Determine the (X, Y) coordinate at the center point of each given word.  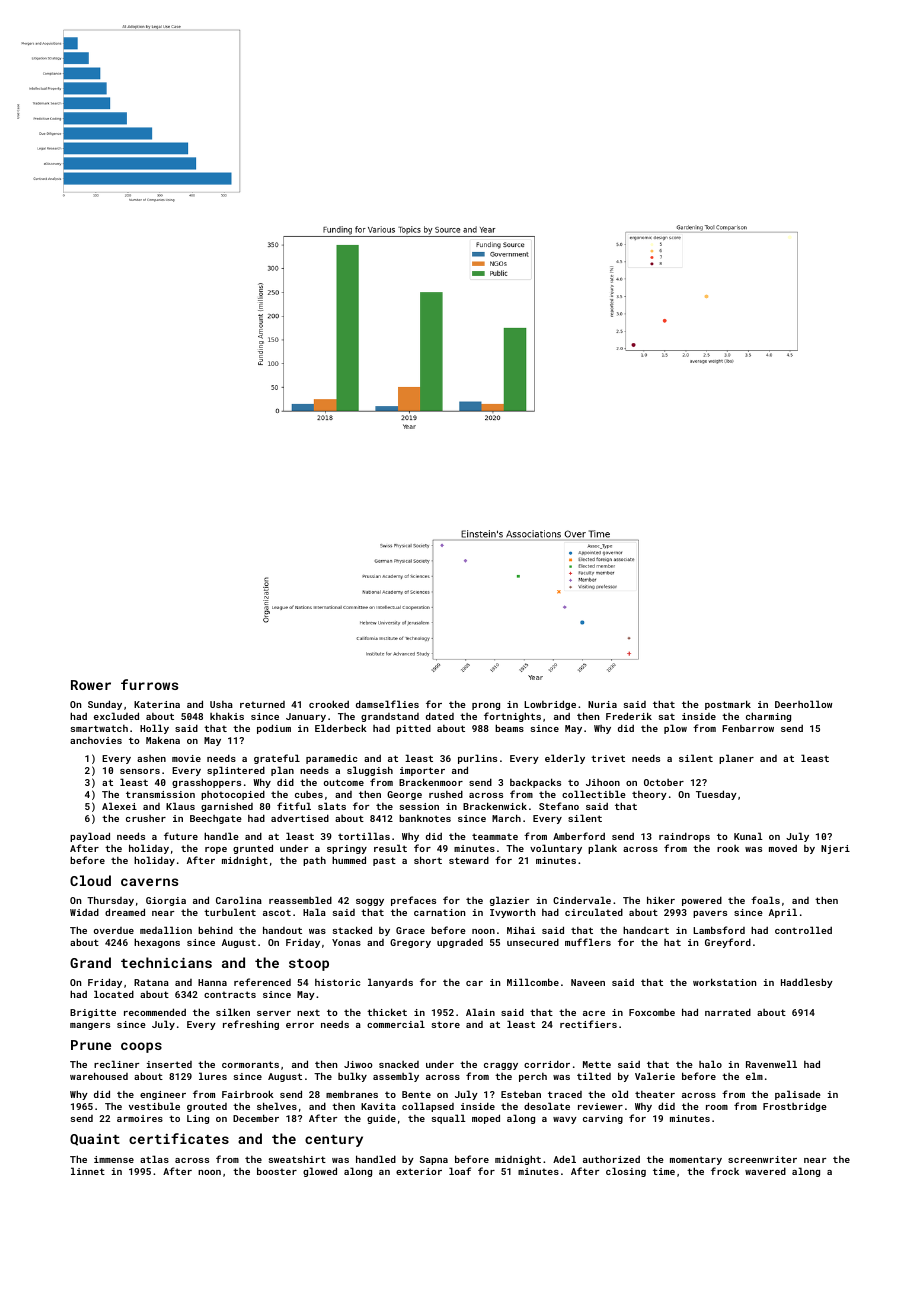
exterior (419, 1171)
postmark (728, 705)
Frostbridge (795, 1107)
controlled (803, 930)
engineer (163, 1095)
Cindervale (582, 900)
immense (114, 1159)
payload (90, 837)
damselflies (387, 704)
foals (765, 900)
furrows (149, 684)
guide (381, 1119)
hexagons (157, 943)
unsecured (533, 942)
